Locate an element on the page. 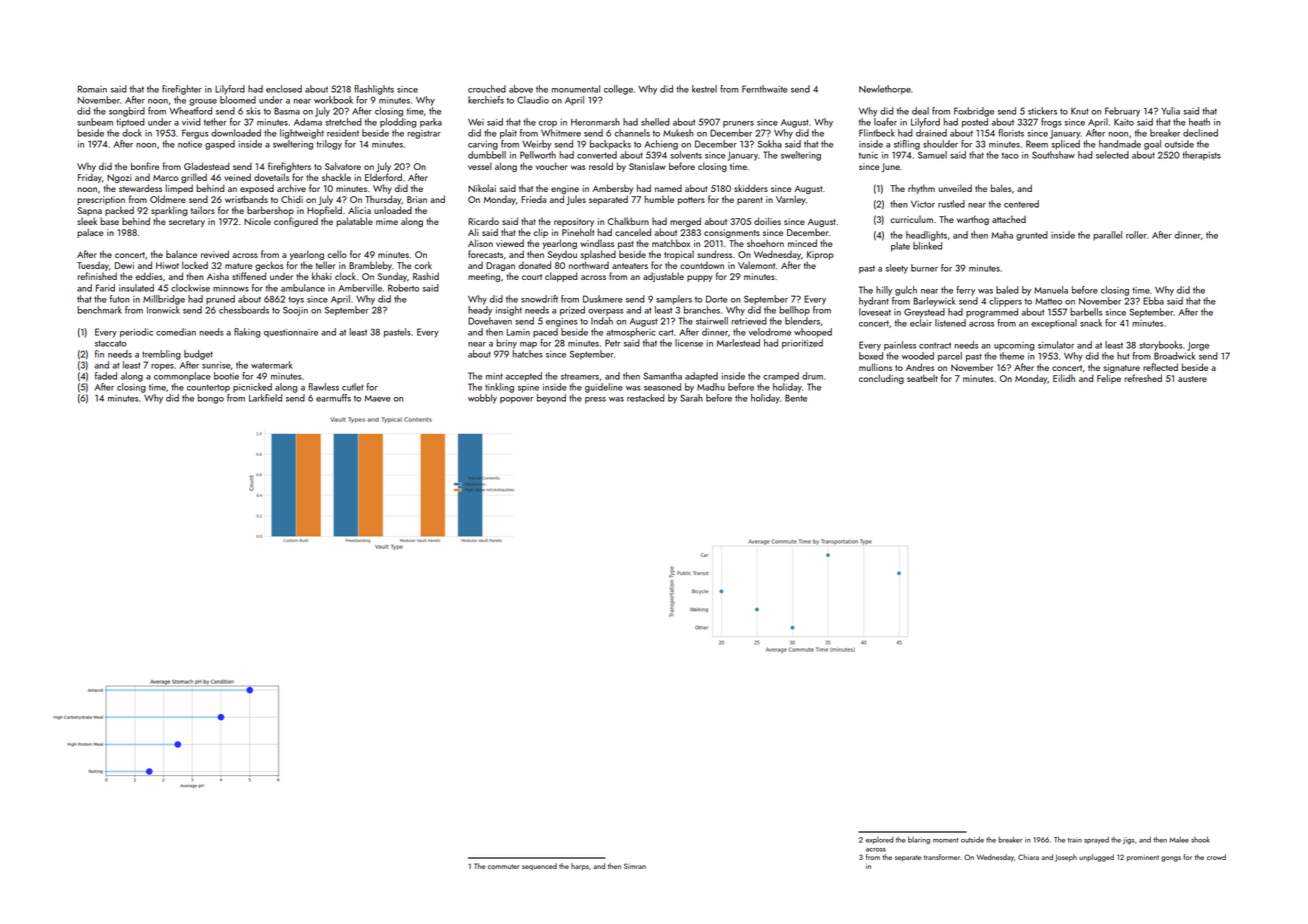  bongo is located at coordinates (211, 399).
